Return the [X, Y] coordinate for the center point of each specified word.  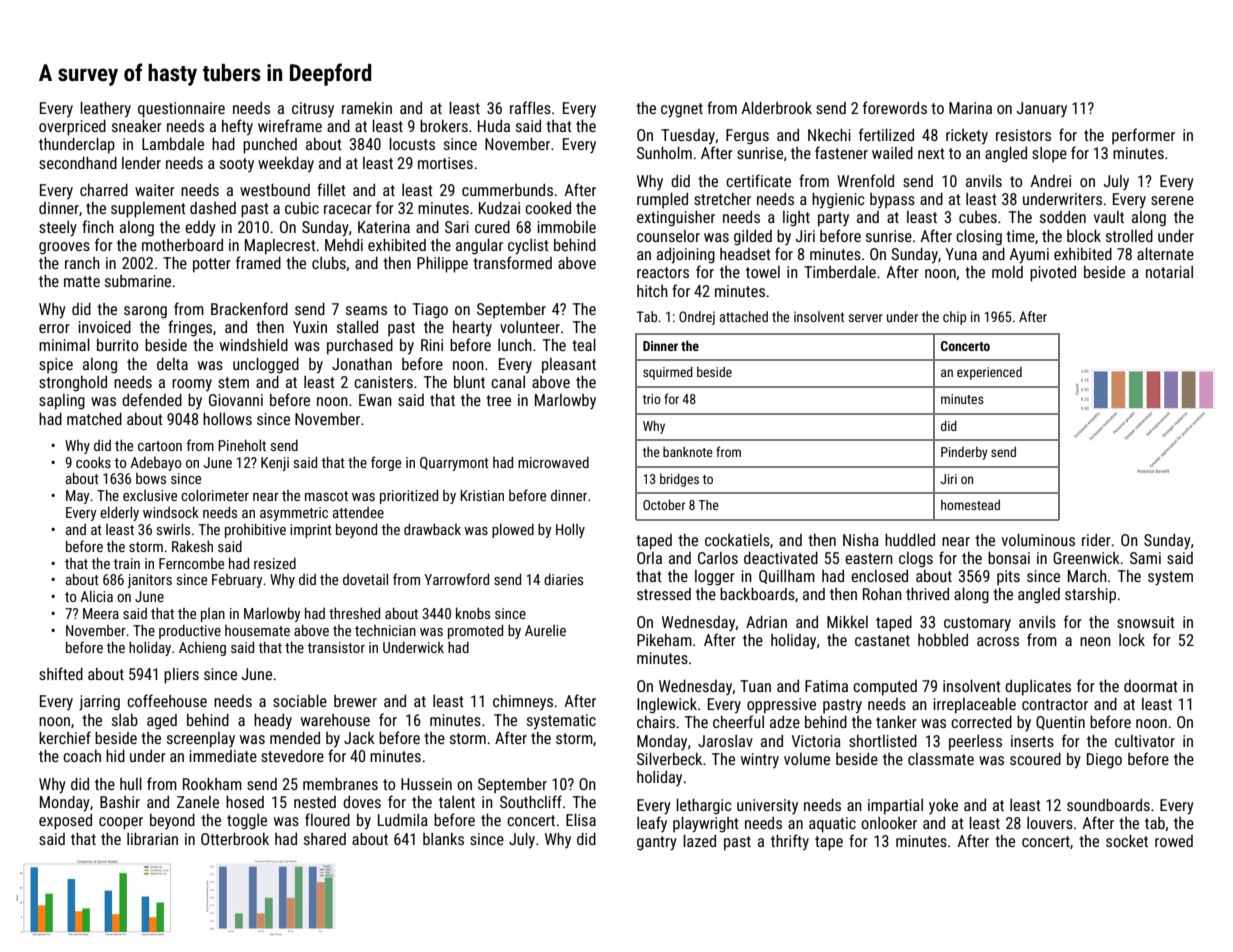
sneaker [137, 125]
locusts [412, 143]
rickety [967, 137]
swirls [173, 529]
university [767, 806]
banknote [688, 452]
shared [325, 839]
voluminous [1038, 539]
